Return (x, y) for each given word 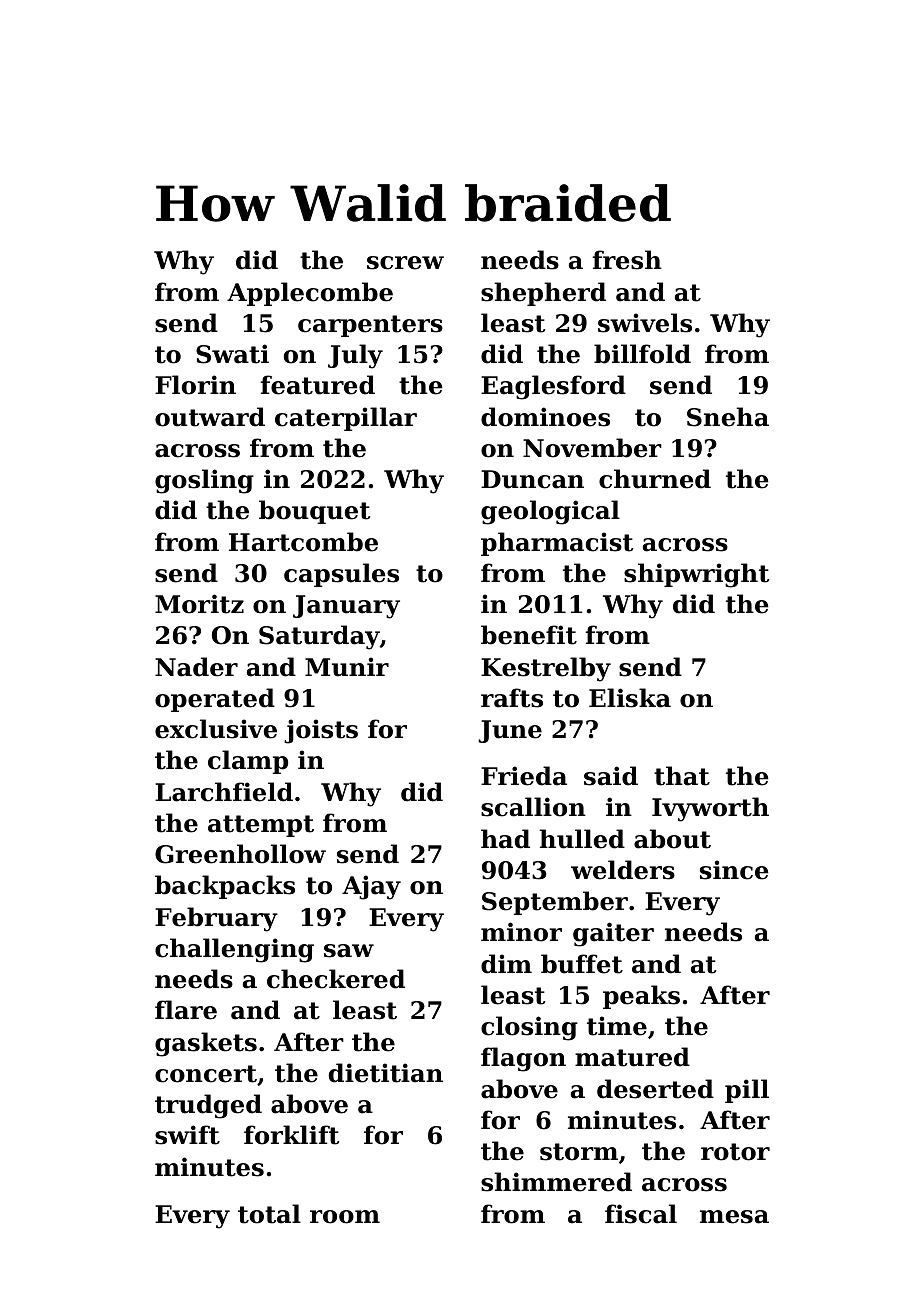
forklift (292, 1135)
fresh (627, 260)
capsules (341, 575)
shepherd (543, 294)
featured (318, 385)
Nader (196, 667)
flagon (523, 1059)
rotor (735, 1152)
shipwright (697, 575)
